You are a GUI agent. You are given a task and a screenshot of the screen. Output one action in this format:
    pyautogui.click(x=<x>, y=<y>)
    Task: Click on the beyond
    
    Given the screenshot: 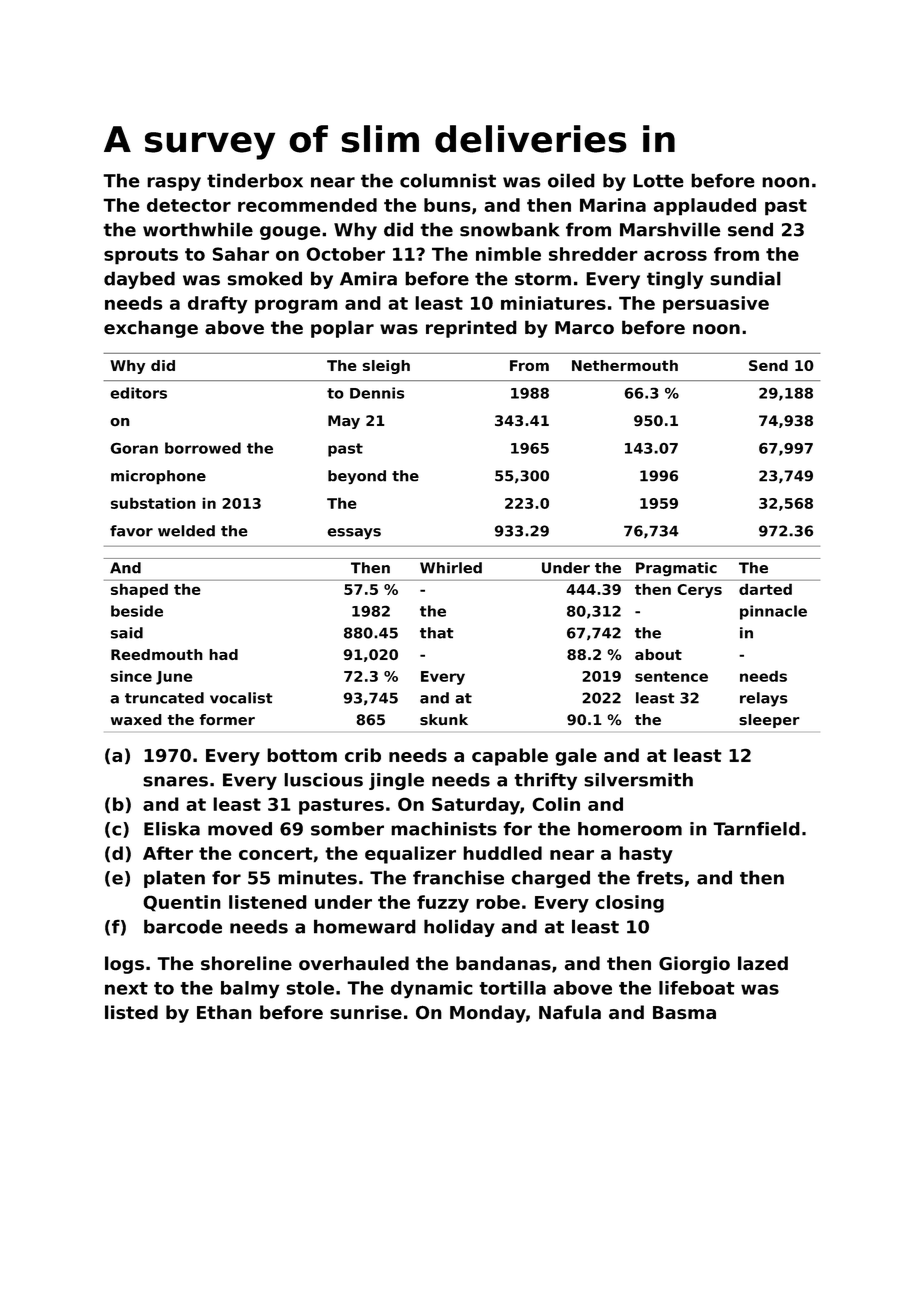 What is the action you would take?
    pyautogui.click(x=357, y=477)
